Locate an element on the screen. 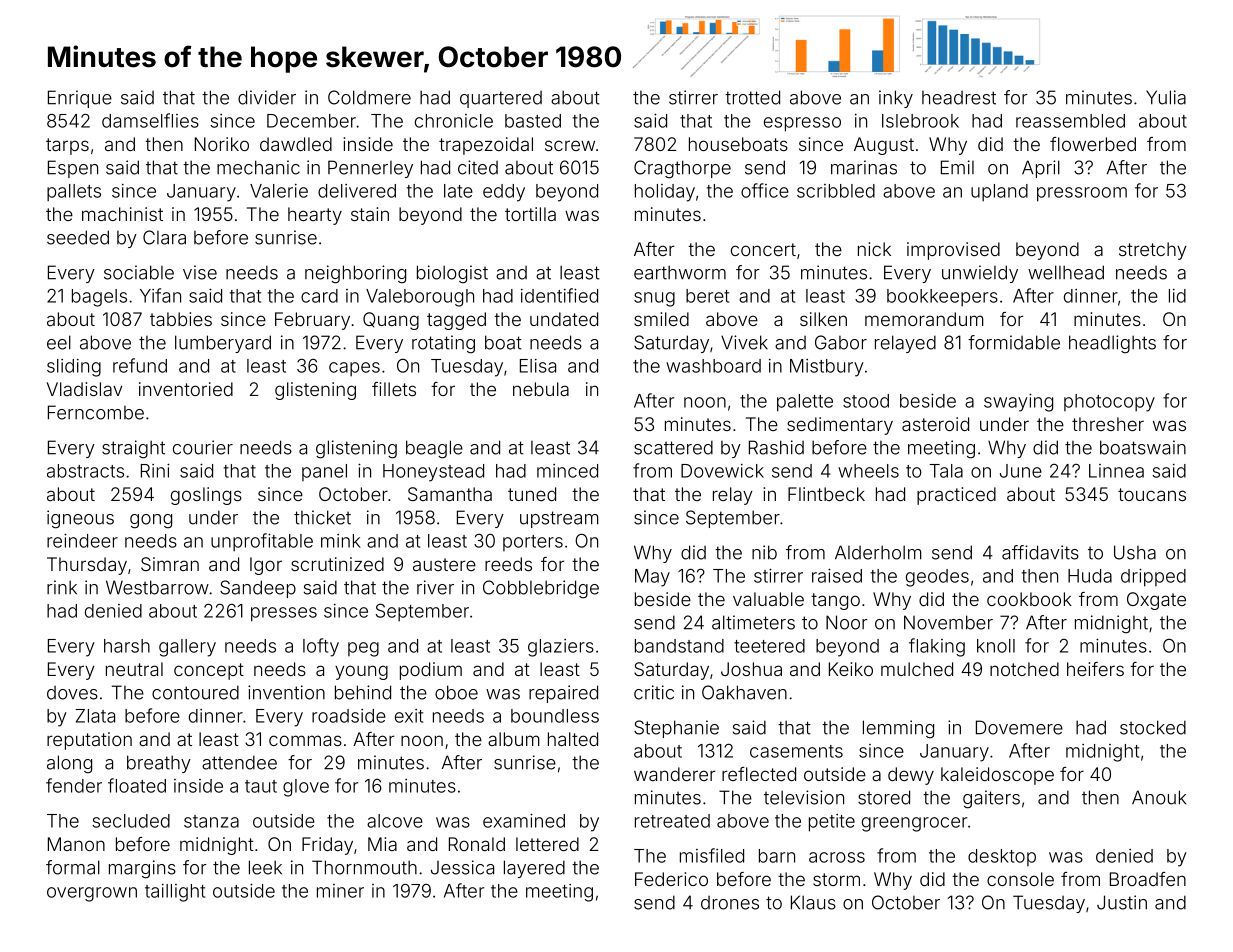 The width and height of the screenshot is (1233, 952). headrest is located at coordinates (959, 98).
